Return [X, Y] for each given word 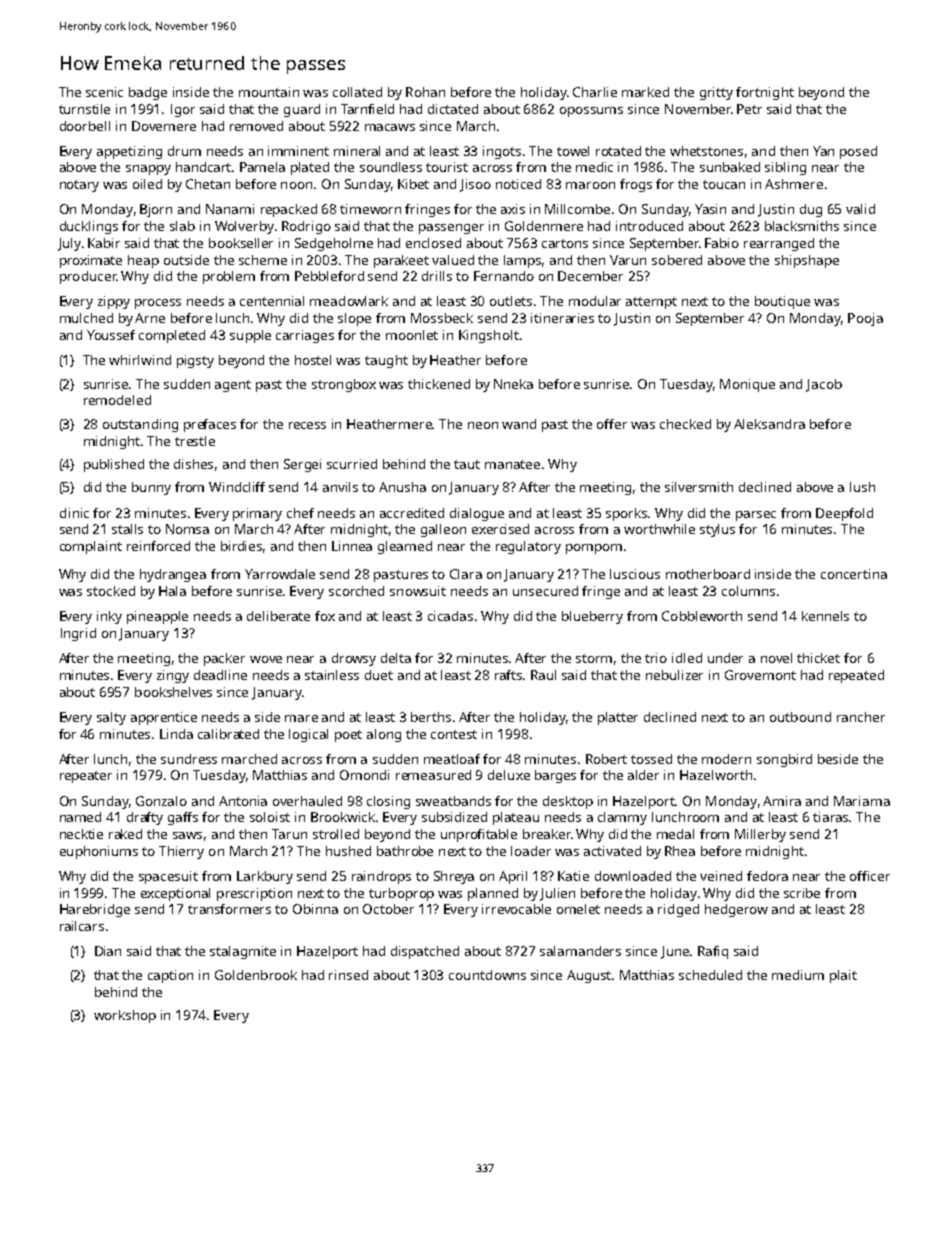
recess [307, 425]
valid [860, 209]
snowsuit [418, 591]
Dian [108, 951]
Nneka [513, 384]
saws [187, 835]
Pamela [262, 167]
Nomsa [187, 529]
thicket [818, 658]
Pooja [865, 319]
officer [870, 876]
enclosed [433, 243]
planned [493, 894]
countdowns [487, 975]
